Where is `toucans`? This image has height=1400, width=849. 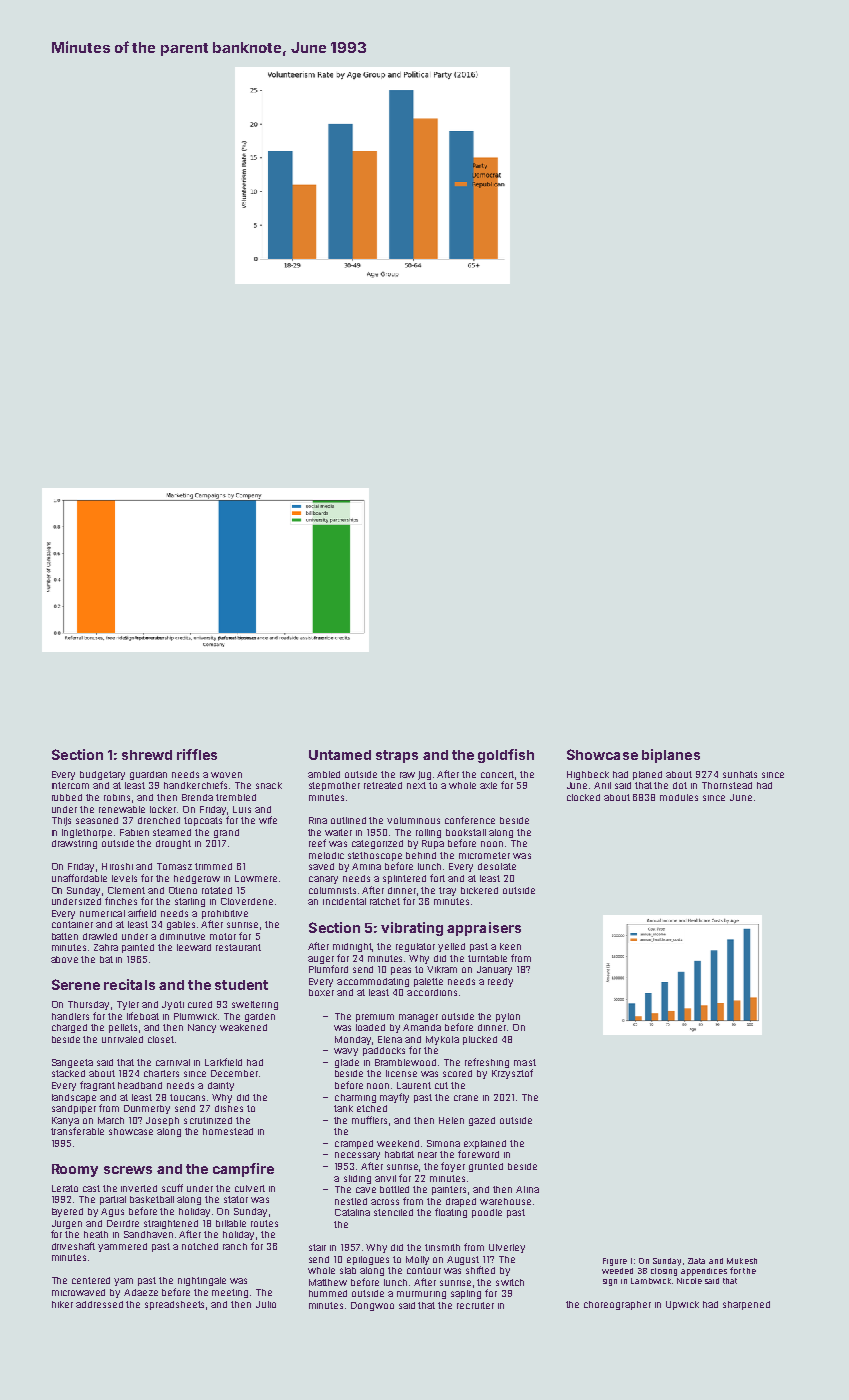
toucans is located at coordinates (187, 1097).
